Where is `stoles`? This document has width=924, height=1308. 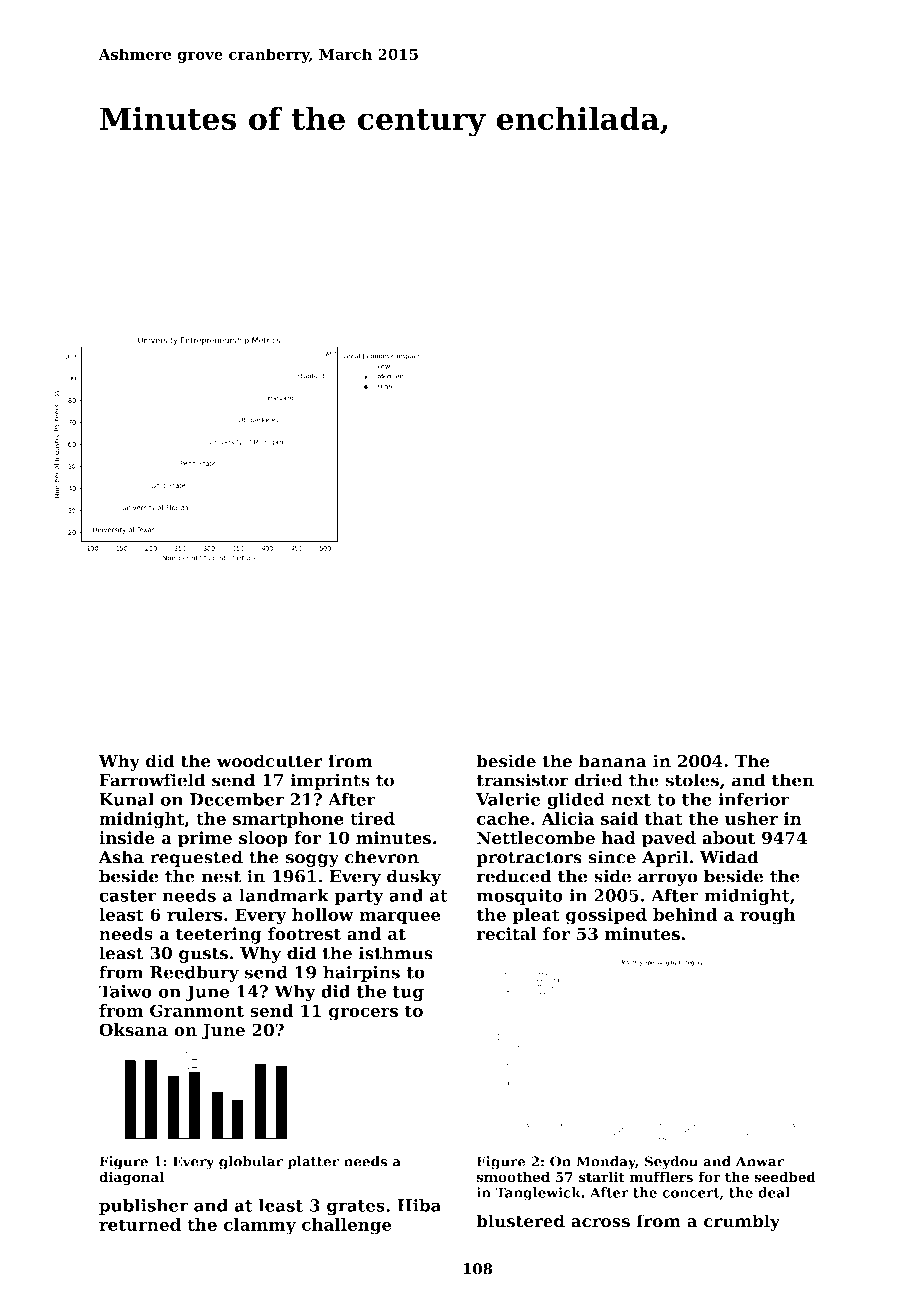
stoles is located at coordinates (692, 780).
